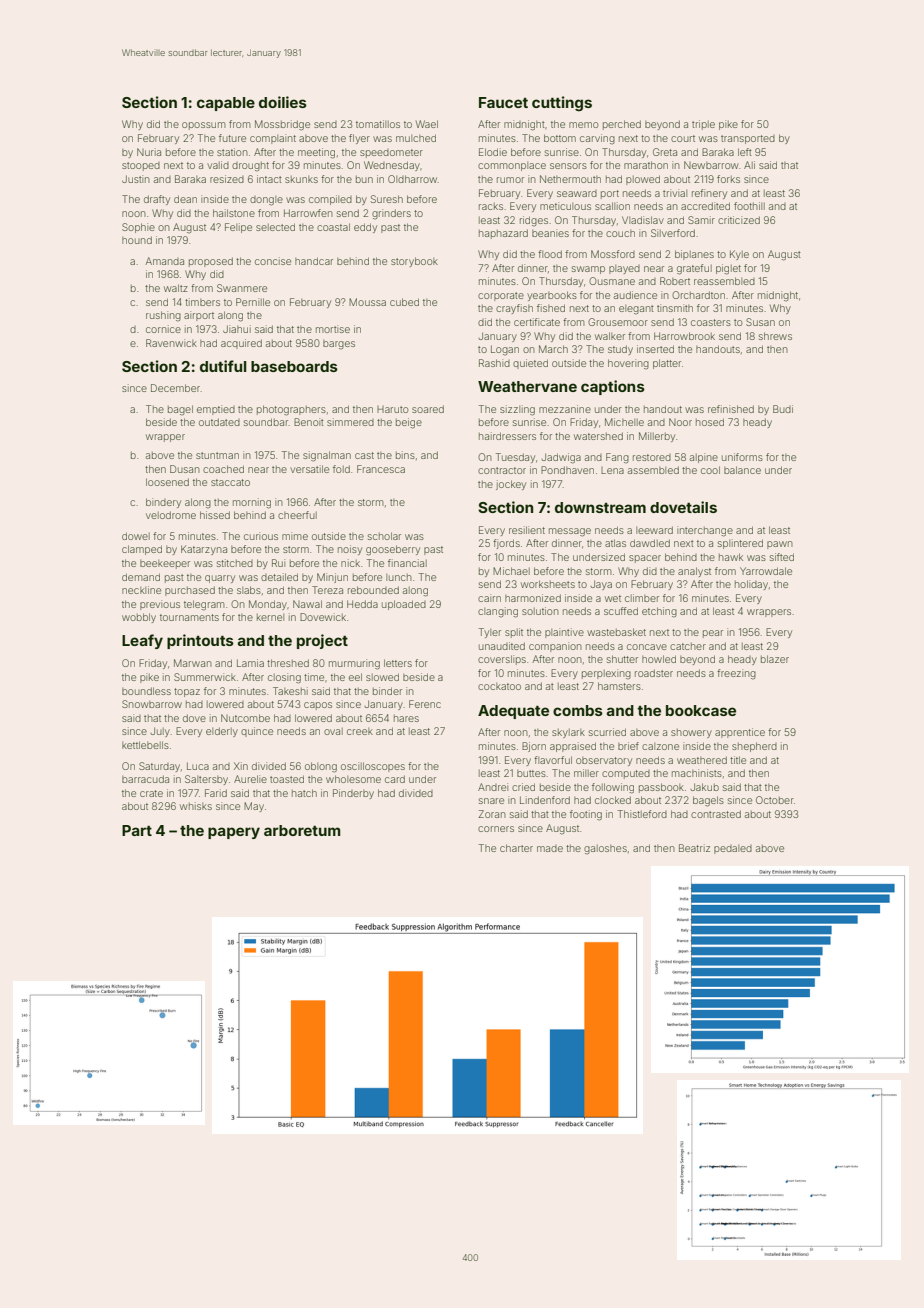 The height and width of the screenshot is (1308, 924). What do you see at coordinates (287, 779) in the screenshot?
I see `toasted` at bounding box center [287, 779].
